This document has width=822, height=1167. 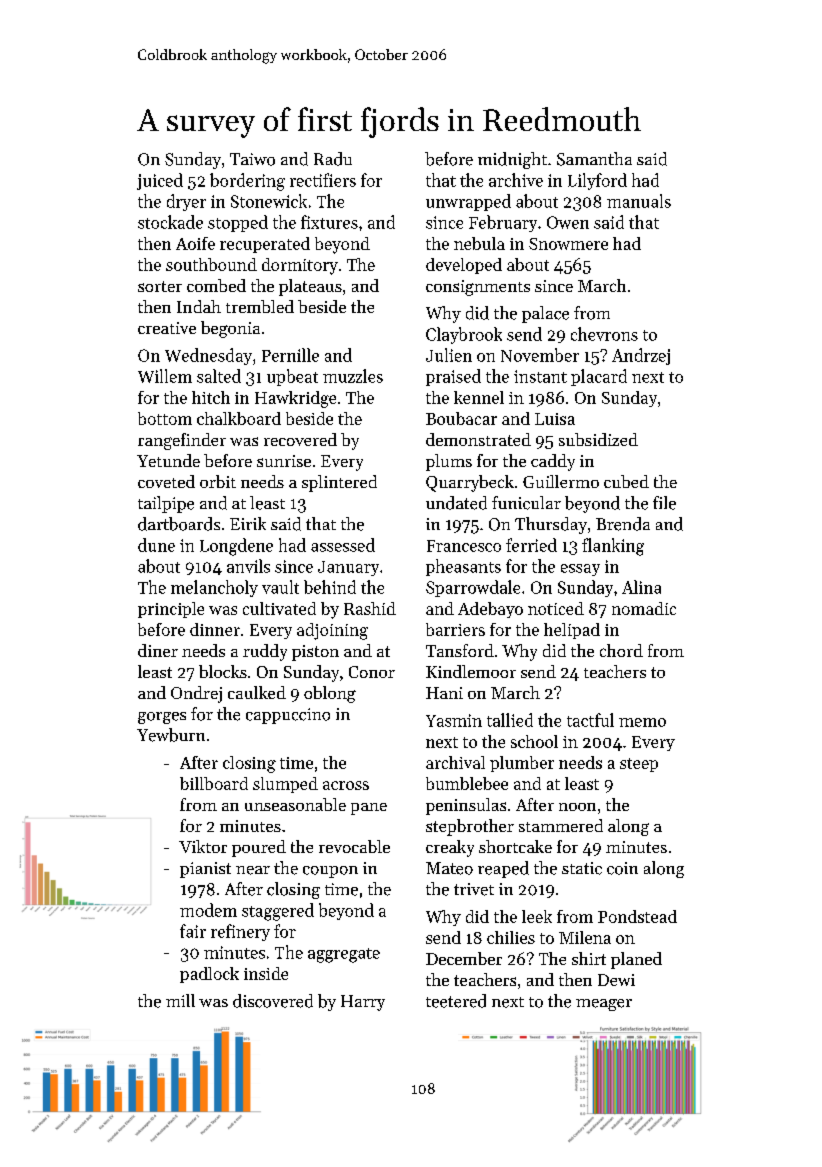 What do you see at coordinates (450, 848) in the document?
I see `creaky` at bounding box center [450, 848].
